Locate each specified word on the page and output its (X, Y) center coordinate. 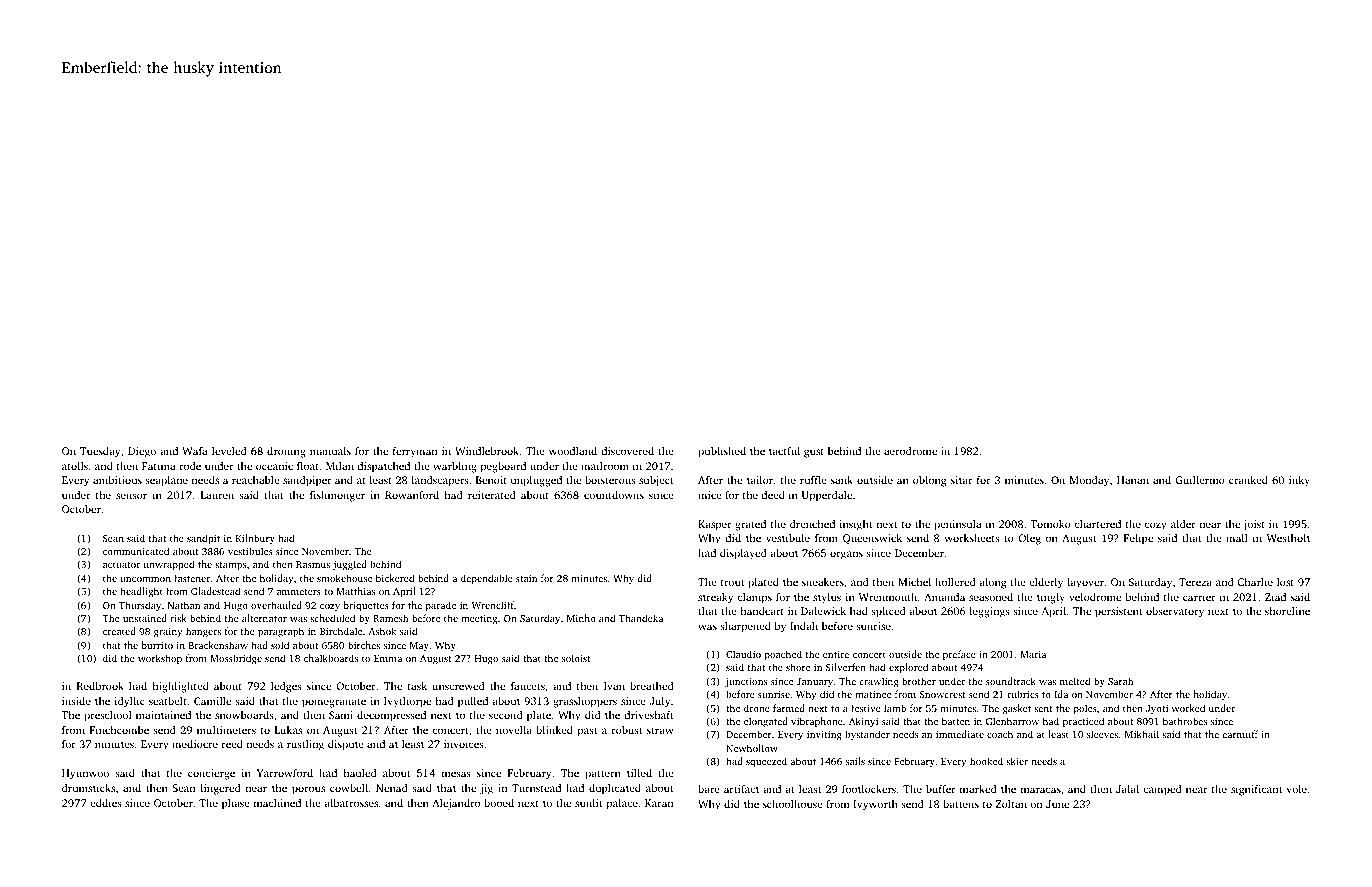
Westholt (1288, 538)
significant (1256, 790)
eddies (106, 803)
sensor (131, 496)
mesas (456, 774)
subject (656, 481)
